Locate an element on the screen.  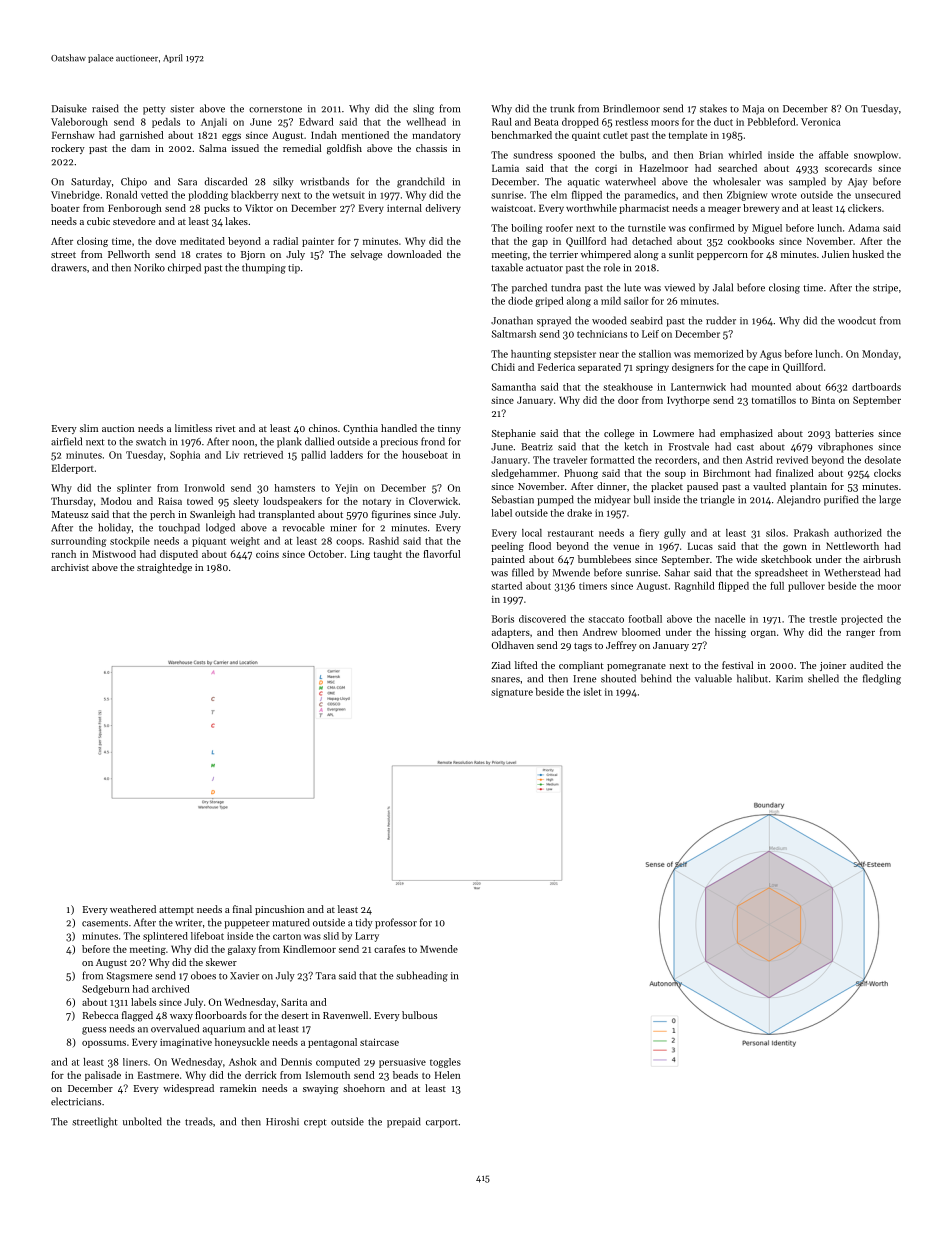
Noriko is located at coordinates (149, 267).
